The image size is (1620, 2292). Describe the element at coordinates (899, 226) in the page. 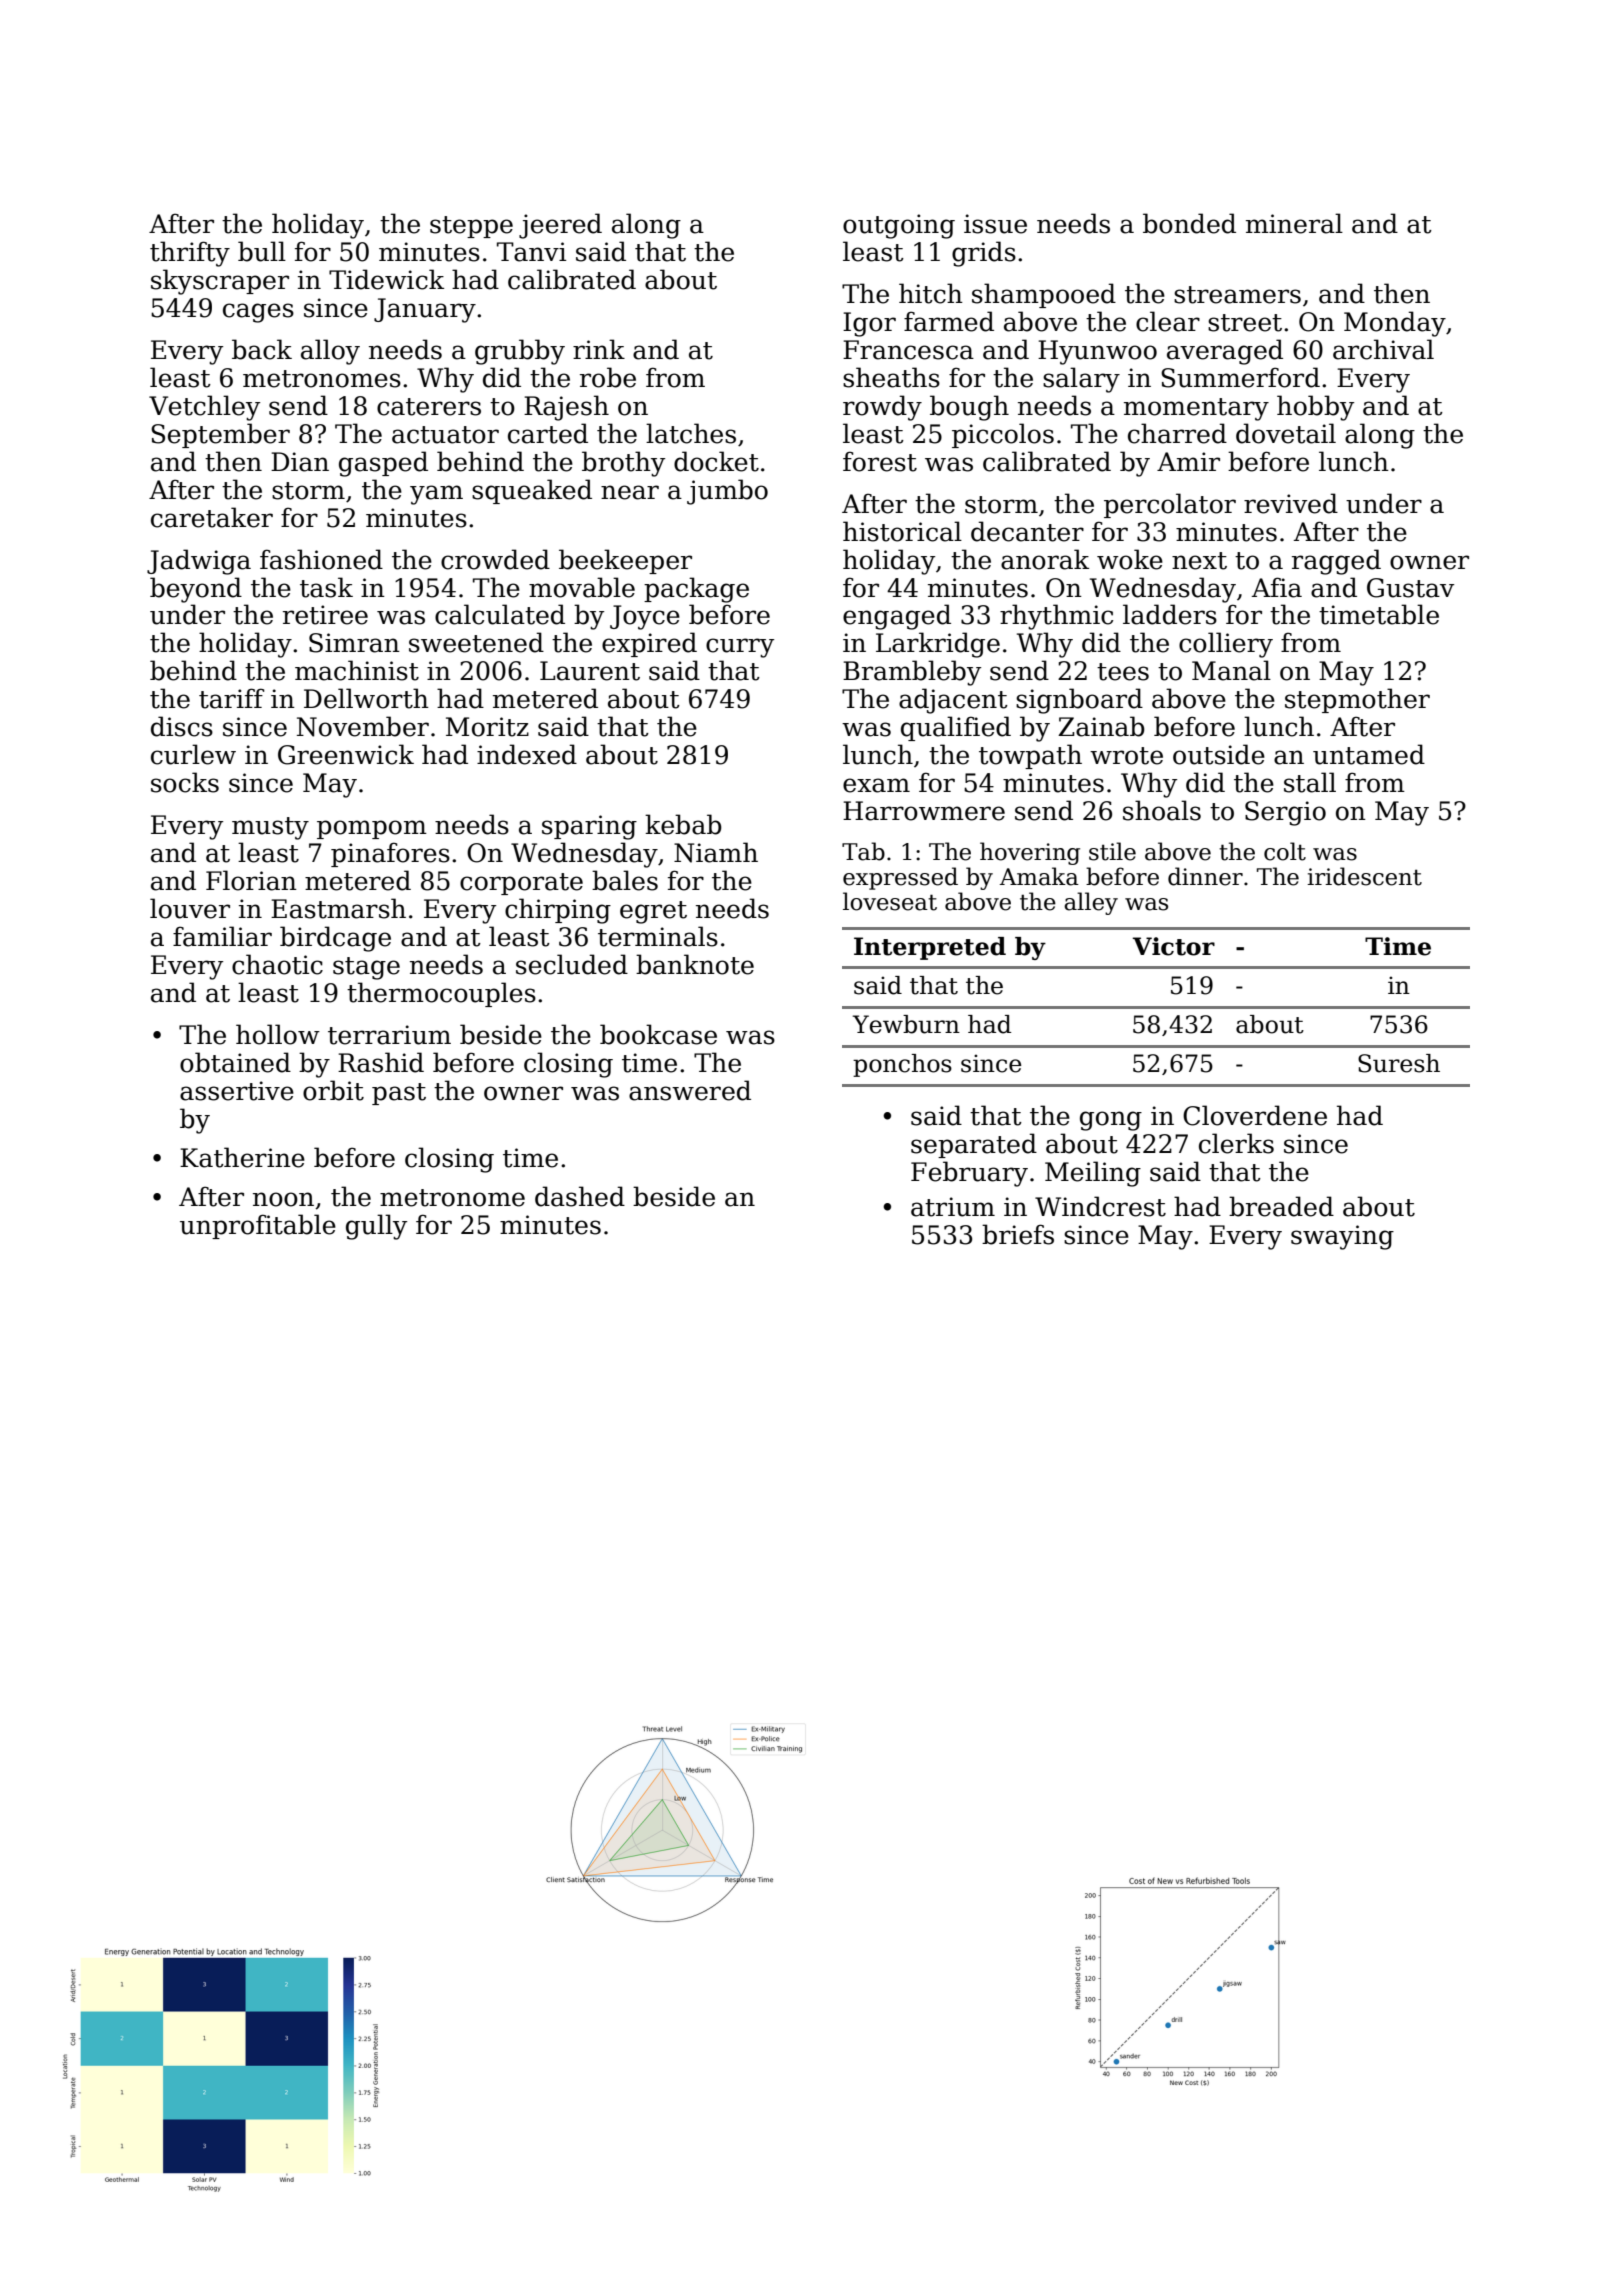

I see `outgoing` at that location.
